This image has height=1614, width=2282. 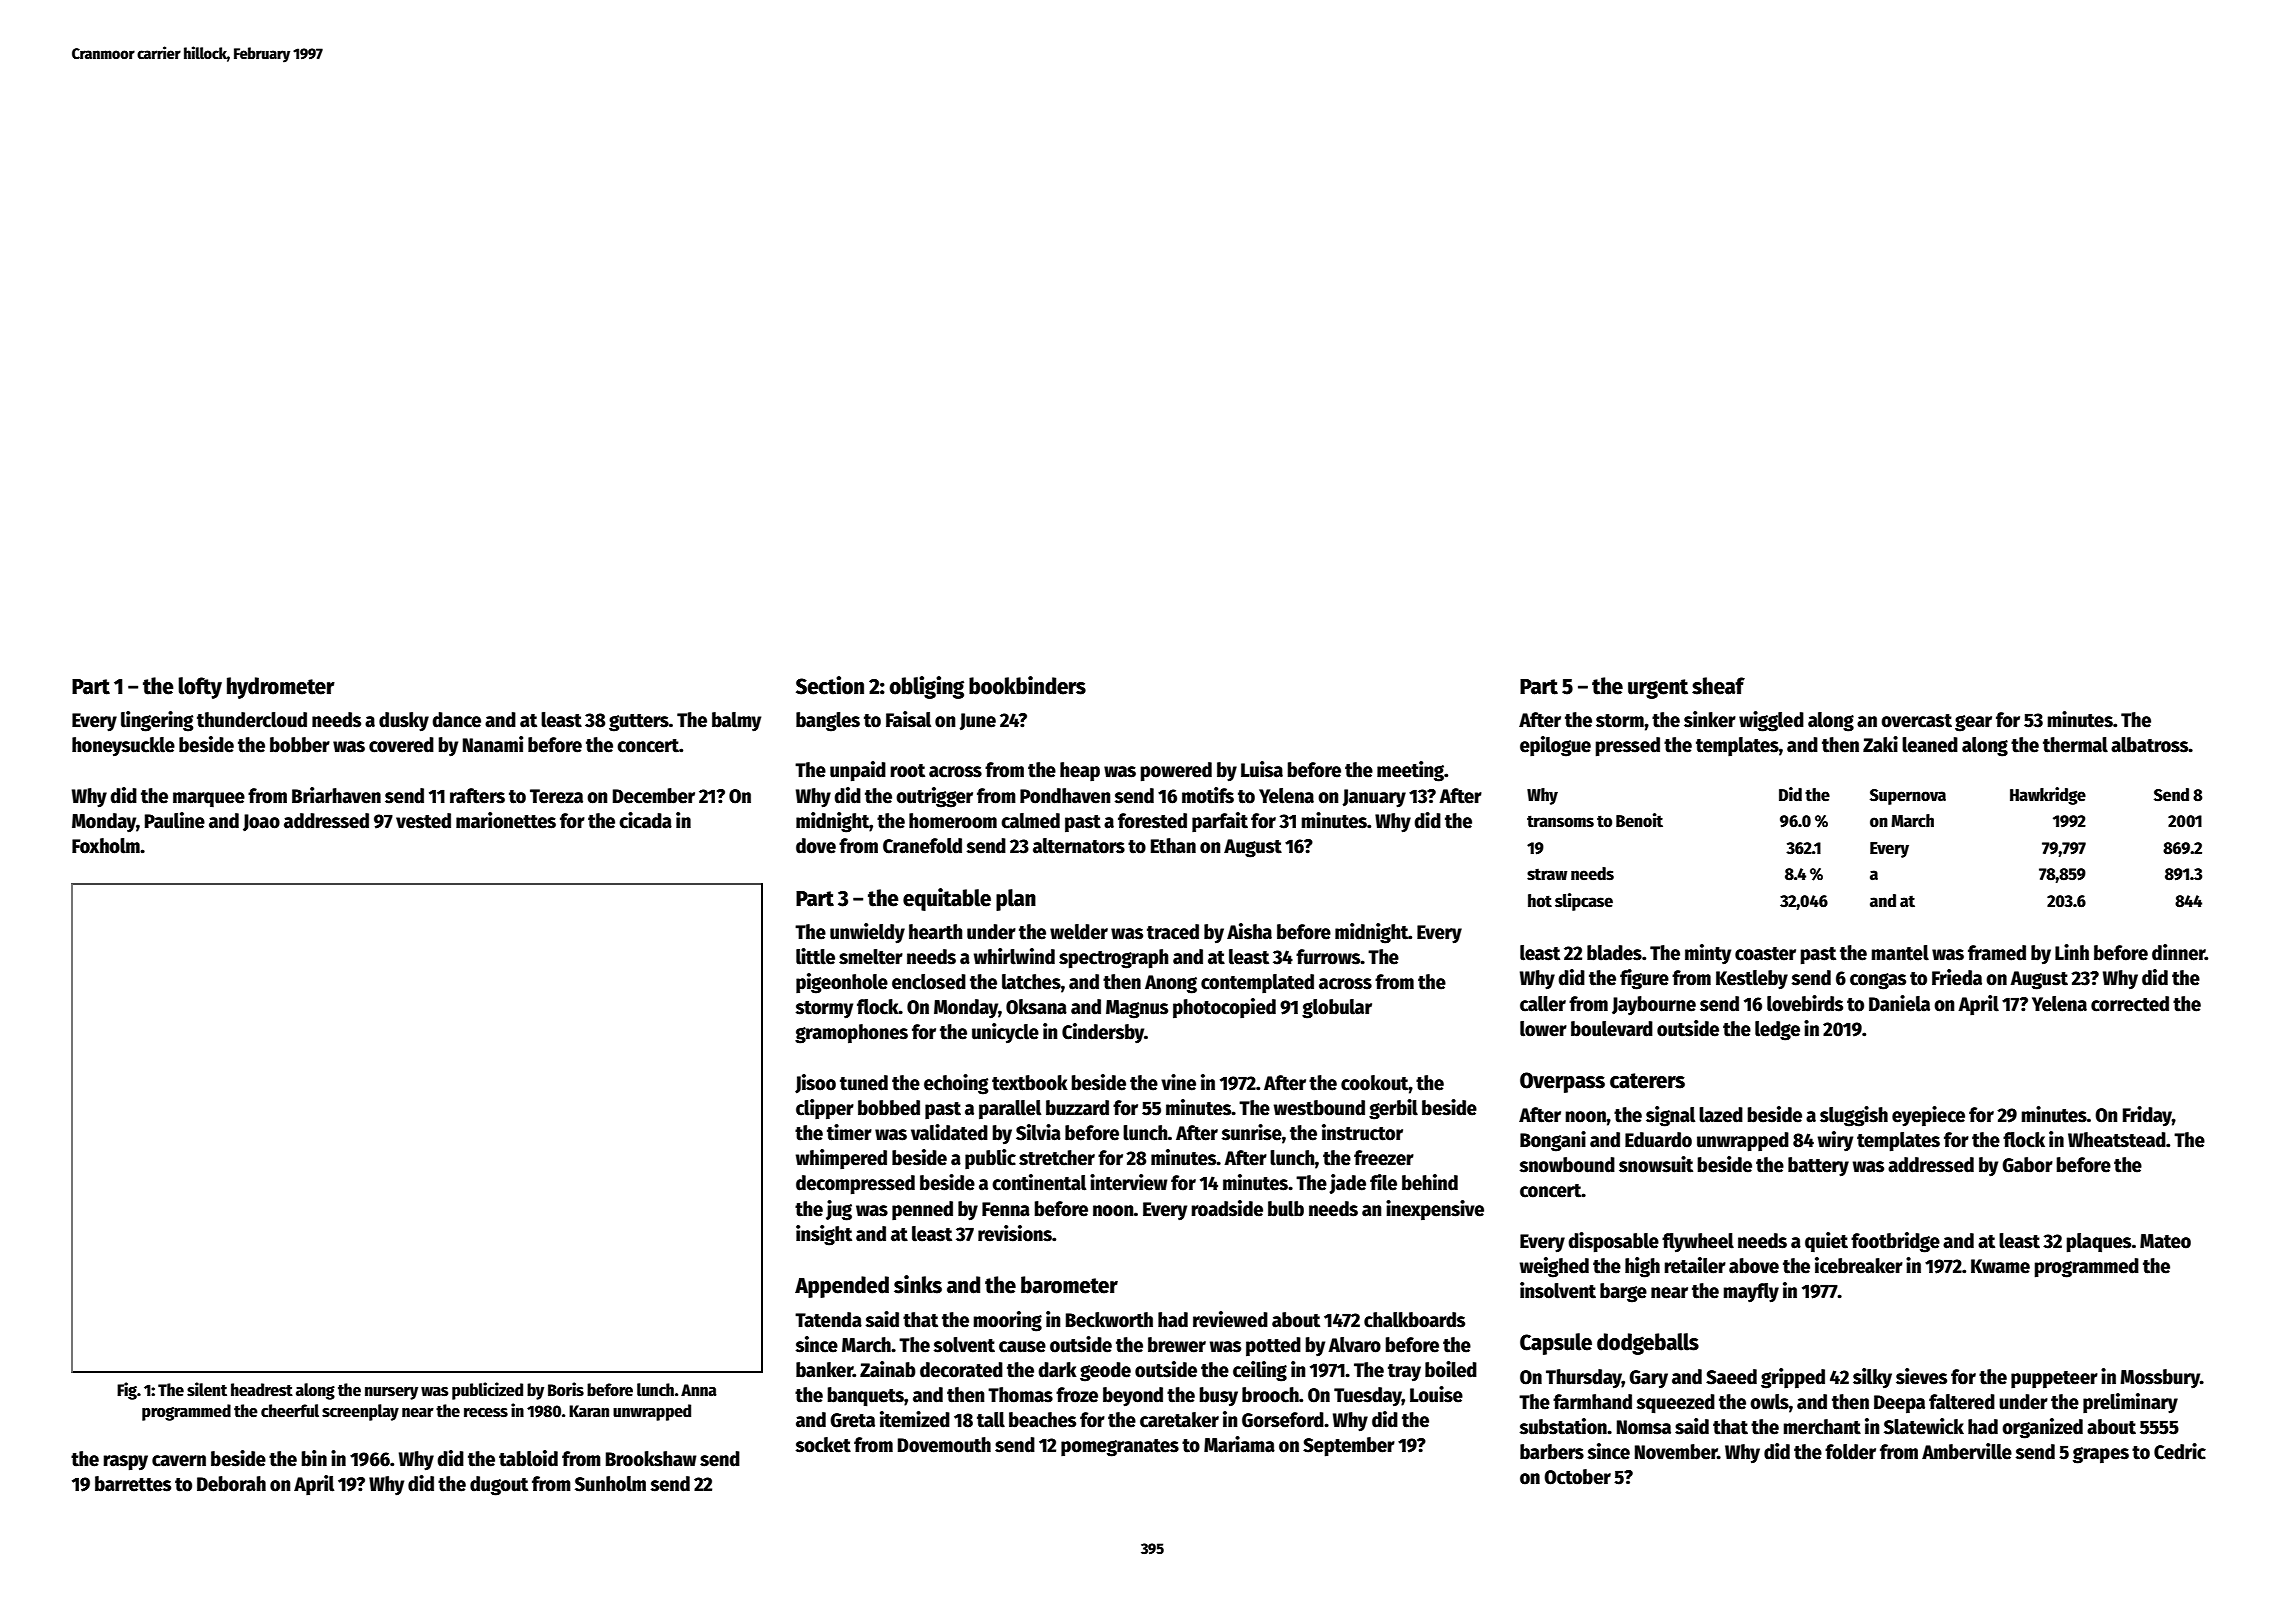 I want to click on bookbinders, so click(x=1027, y=685).
